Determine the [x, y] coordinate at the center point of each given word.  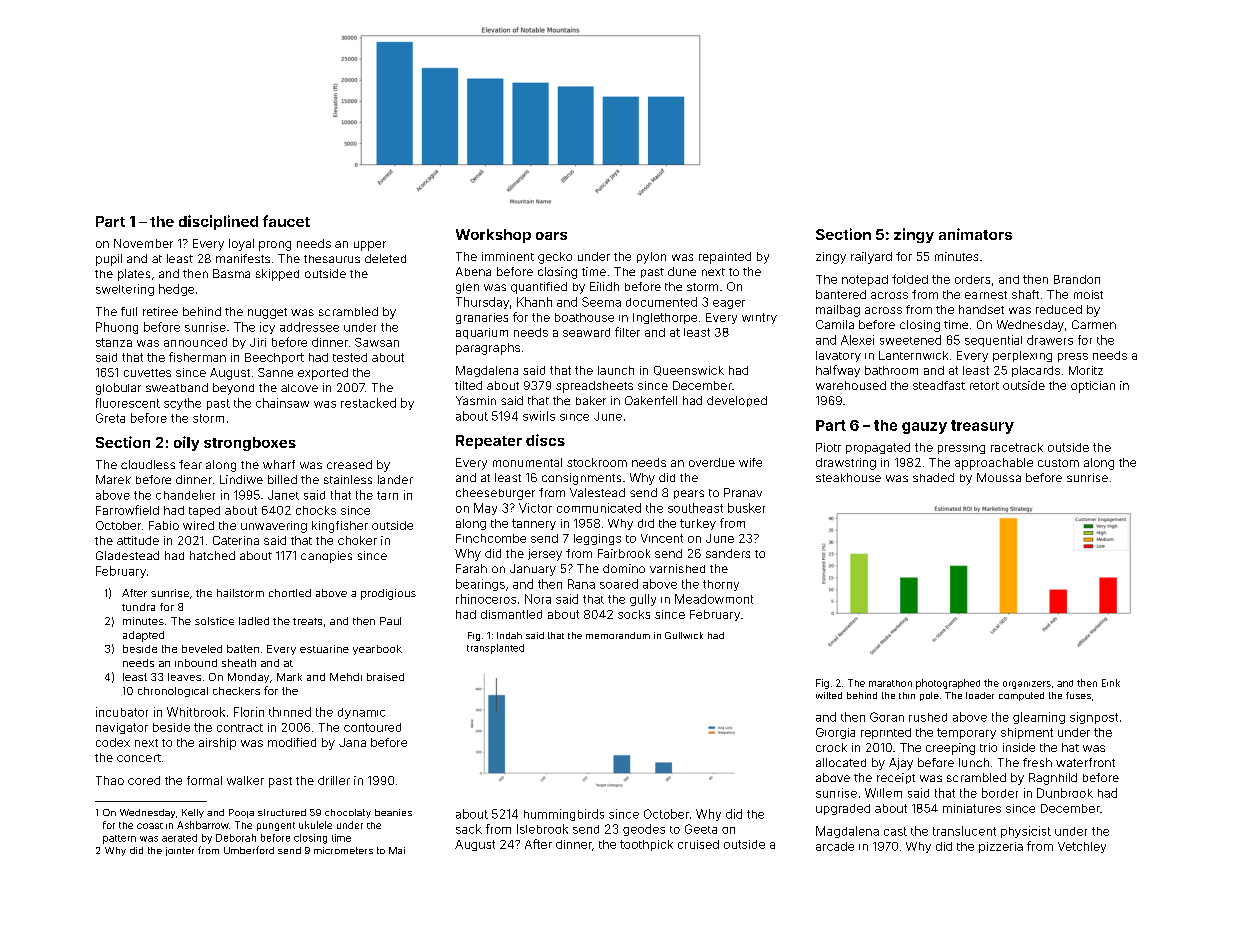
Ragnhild [1053, 779]
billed [282, 479]
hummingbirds [564, 815]
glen [467, 288]
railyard [871, 258]
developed [737, 401]
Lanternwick [913, 355]
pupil [109, 260]
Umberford [249, 850]
